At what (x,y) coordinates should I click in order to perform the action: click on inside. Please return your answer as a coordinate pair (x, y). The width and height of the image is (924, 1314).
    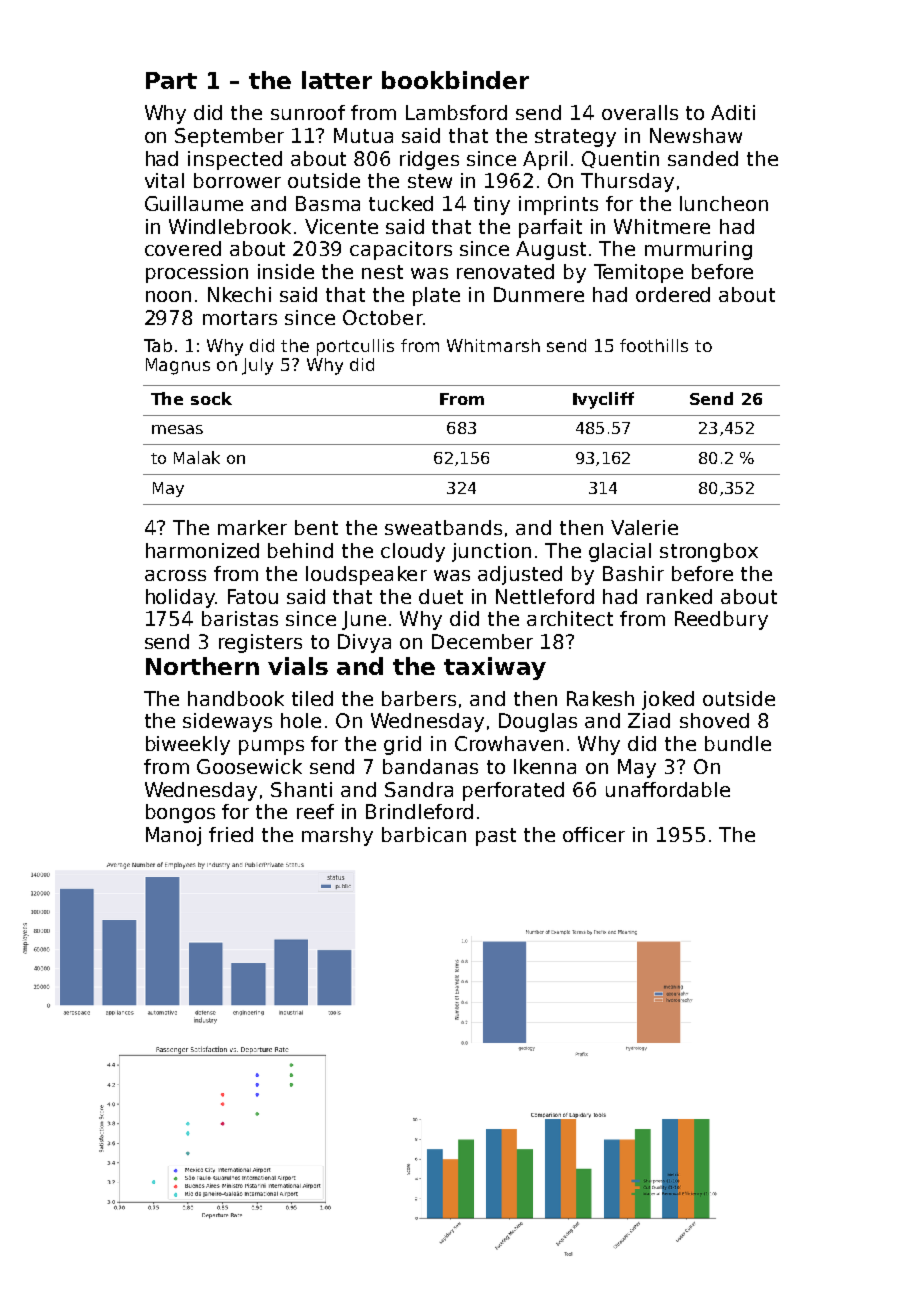
    Looking at the image, I should click on (286, 271).
